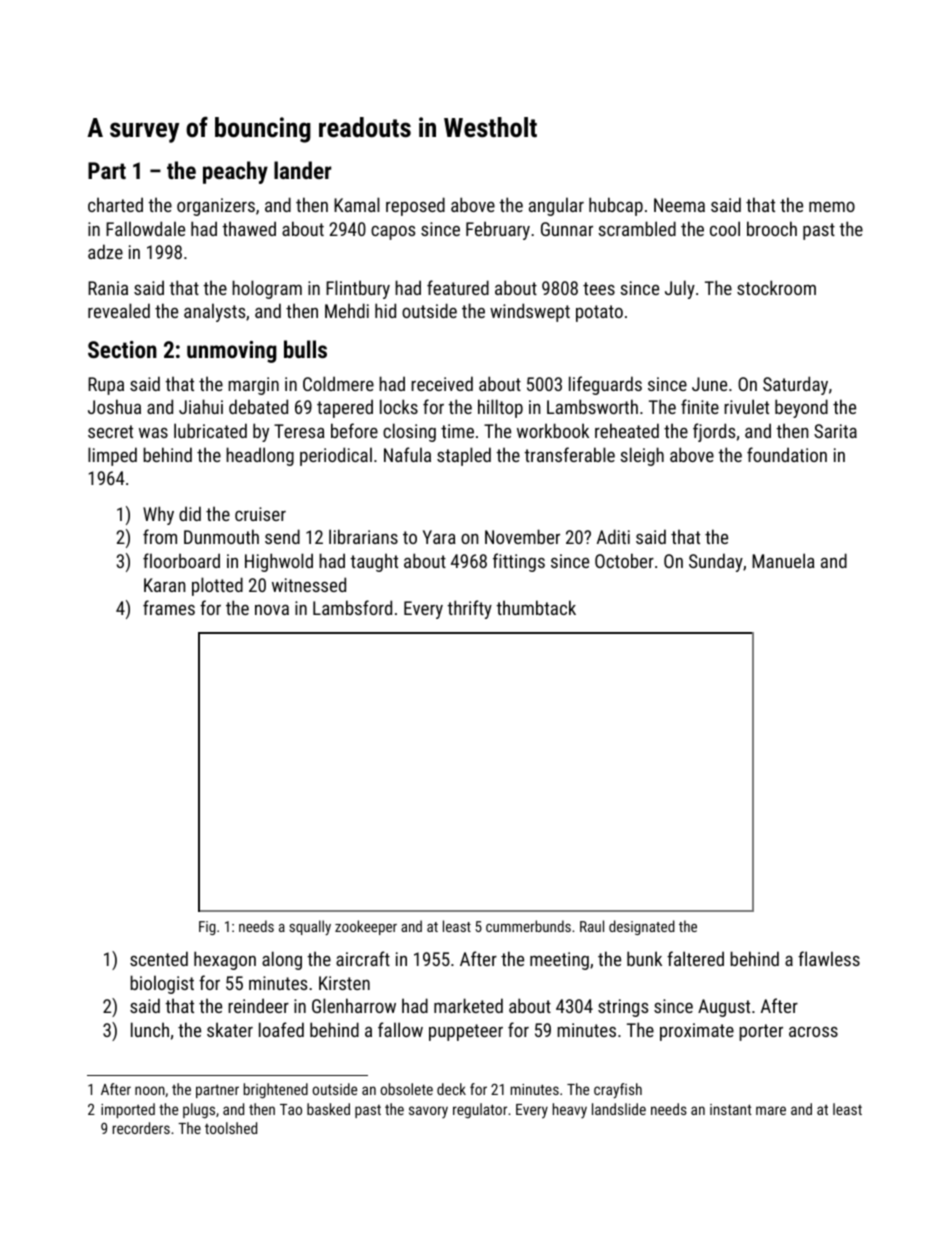 The width and height of the document is (952, 1233). I want to click on charted, so click(115, 204).
